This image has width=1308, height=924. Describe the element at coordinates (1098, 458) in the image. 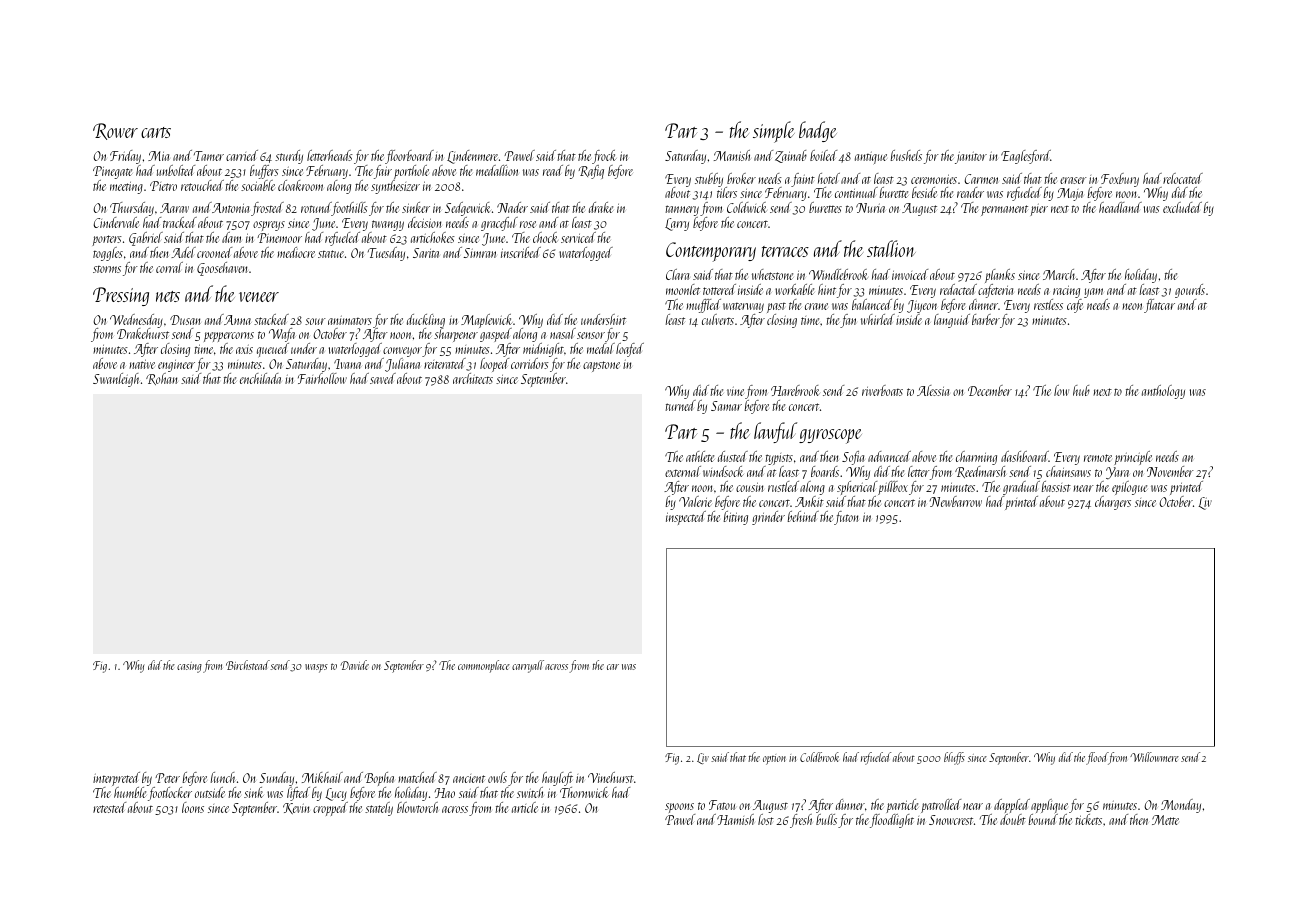

I see `remote` at that location.
